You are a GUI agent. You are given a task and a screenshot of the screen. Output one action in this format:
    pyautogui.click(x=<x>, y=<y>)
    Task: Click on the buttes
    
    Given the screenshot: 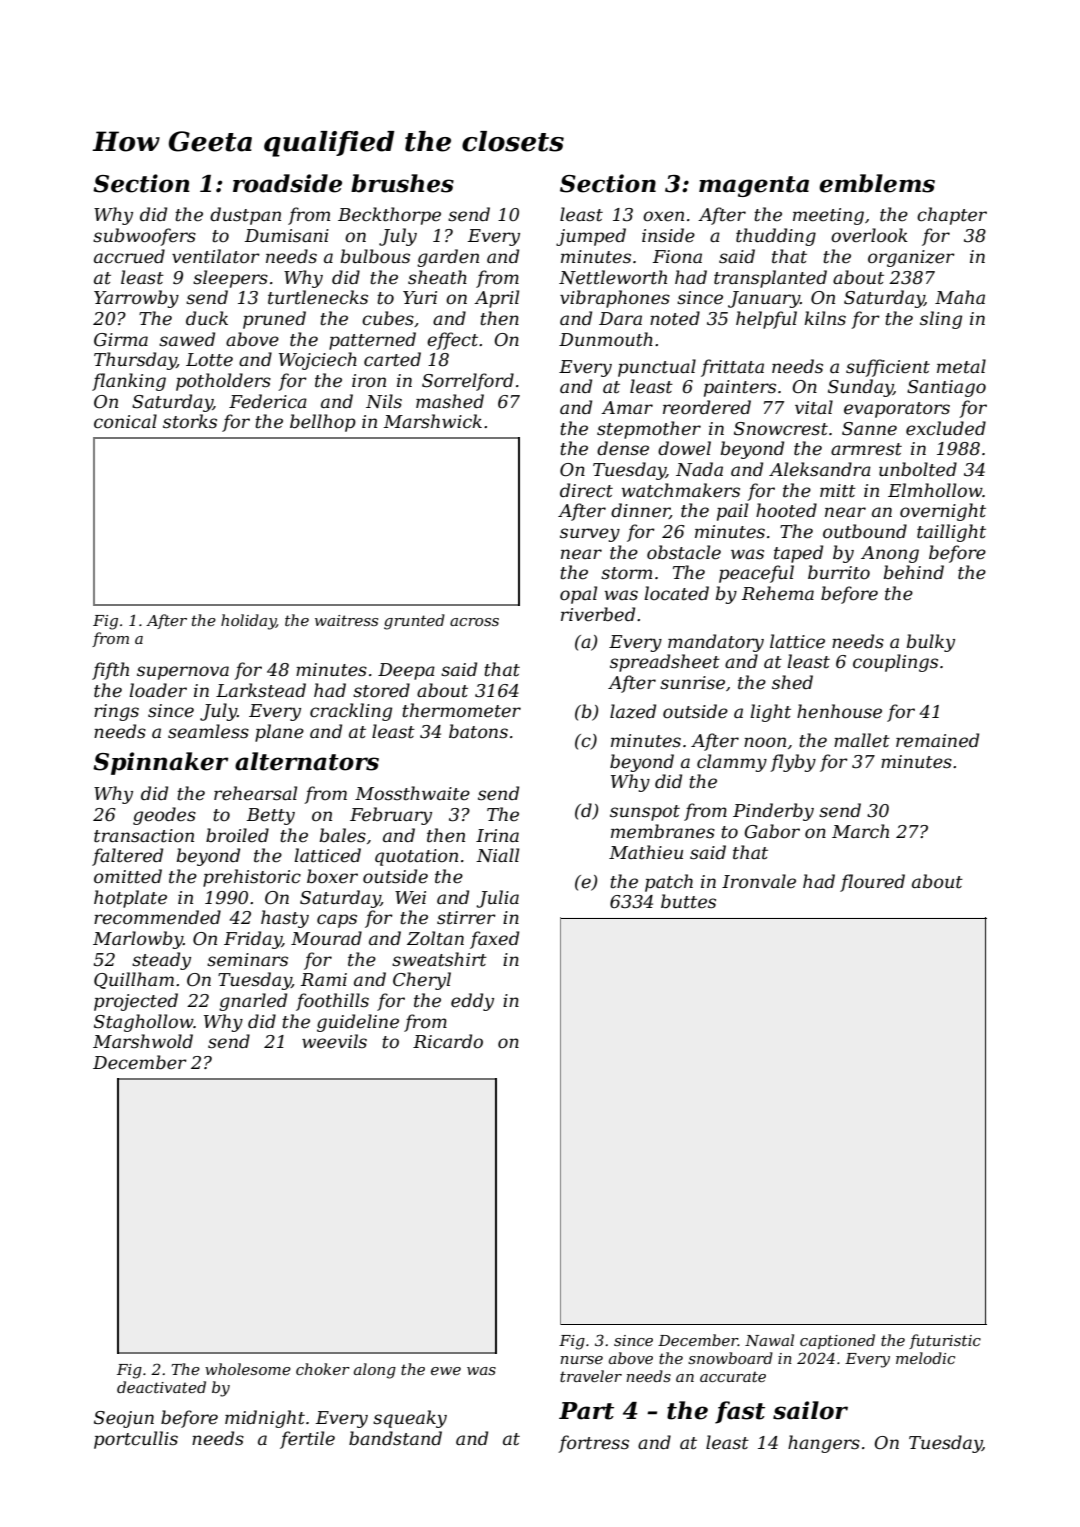 What is the action you would take?
    pyautogui.click(x=688, y=901)
